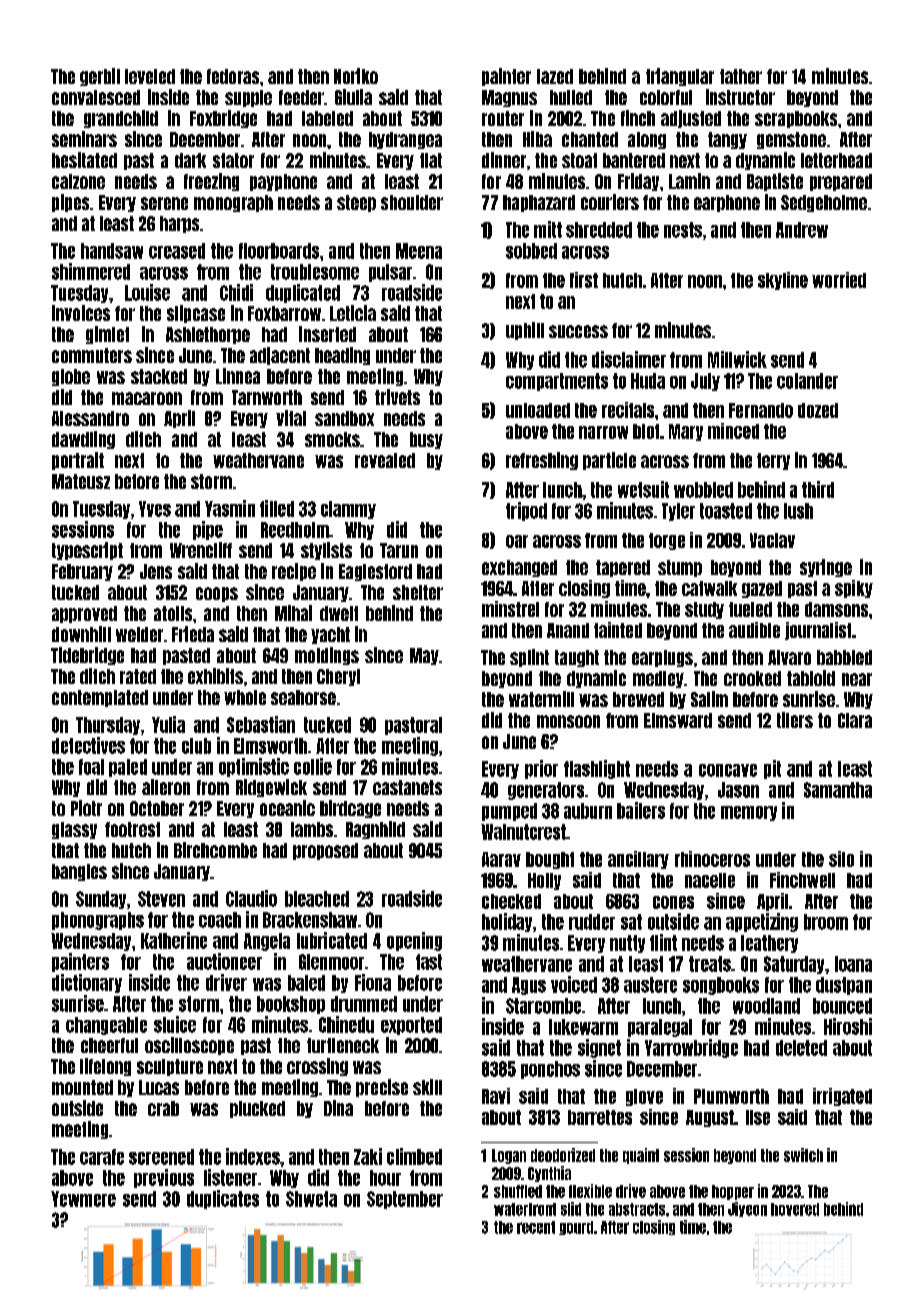 Image resolution: width=924 pixels, height=1308 pixels. What do you see at coordinates (177, 251) in the screenshot?
I see `creased` at bounding box center [177, 251].
